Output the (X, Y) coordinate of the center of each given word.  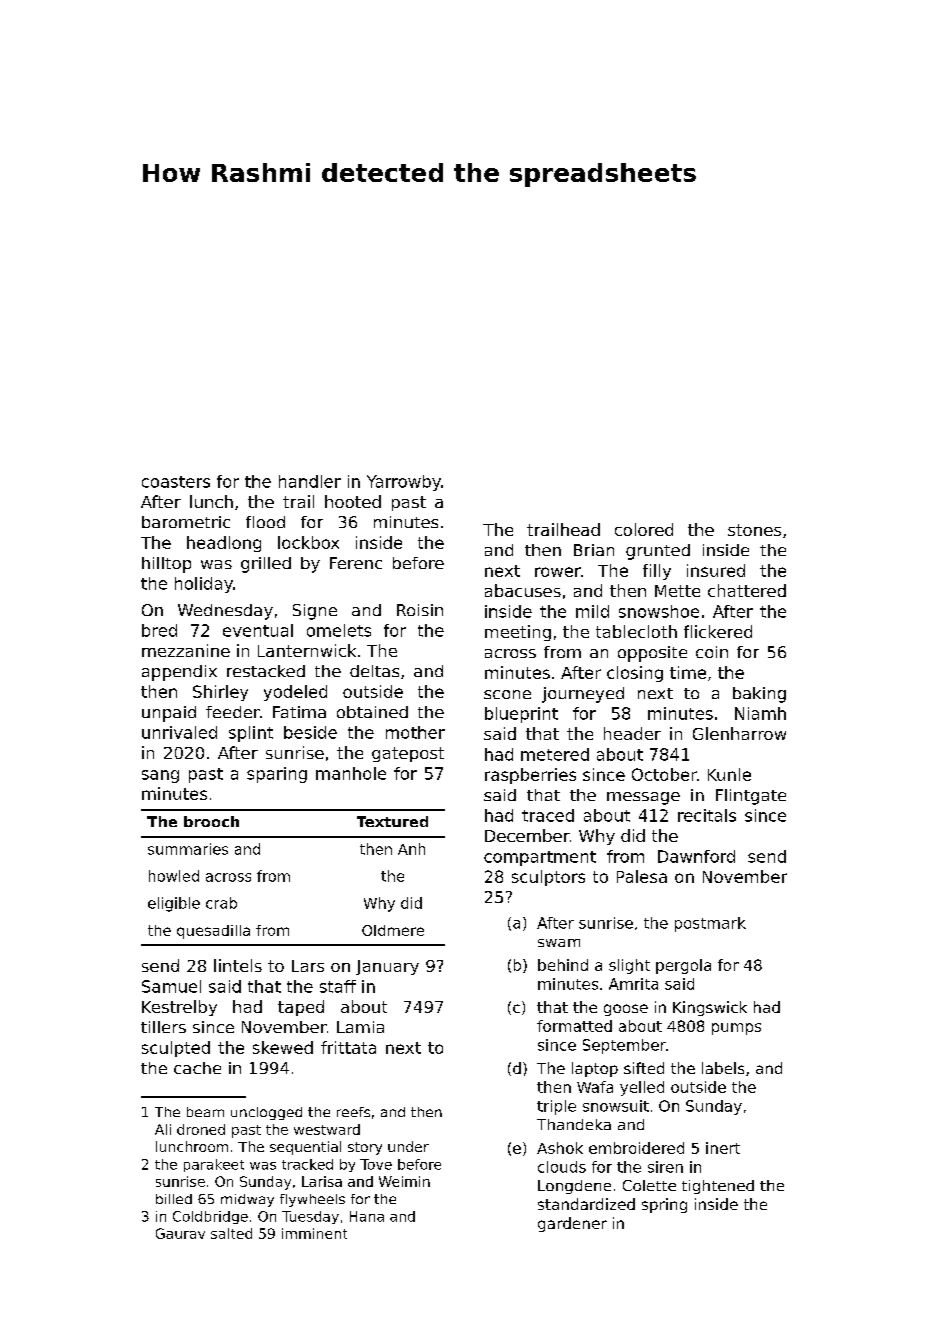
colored (644, 529)
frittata (348, 1047)
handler (310, 481)
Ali (163, 1129)
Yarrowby (404, 483)
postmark (710, 924)
